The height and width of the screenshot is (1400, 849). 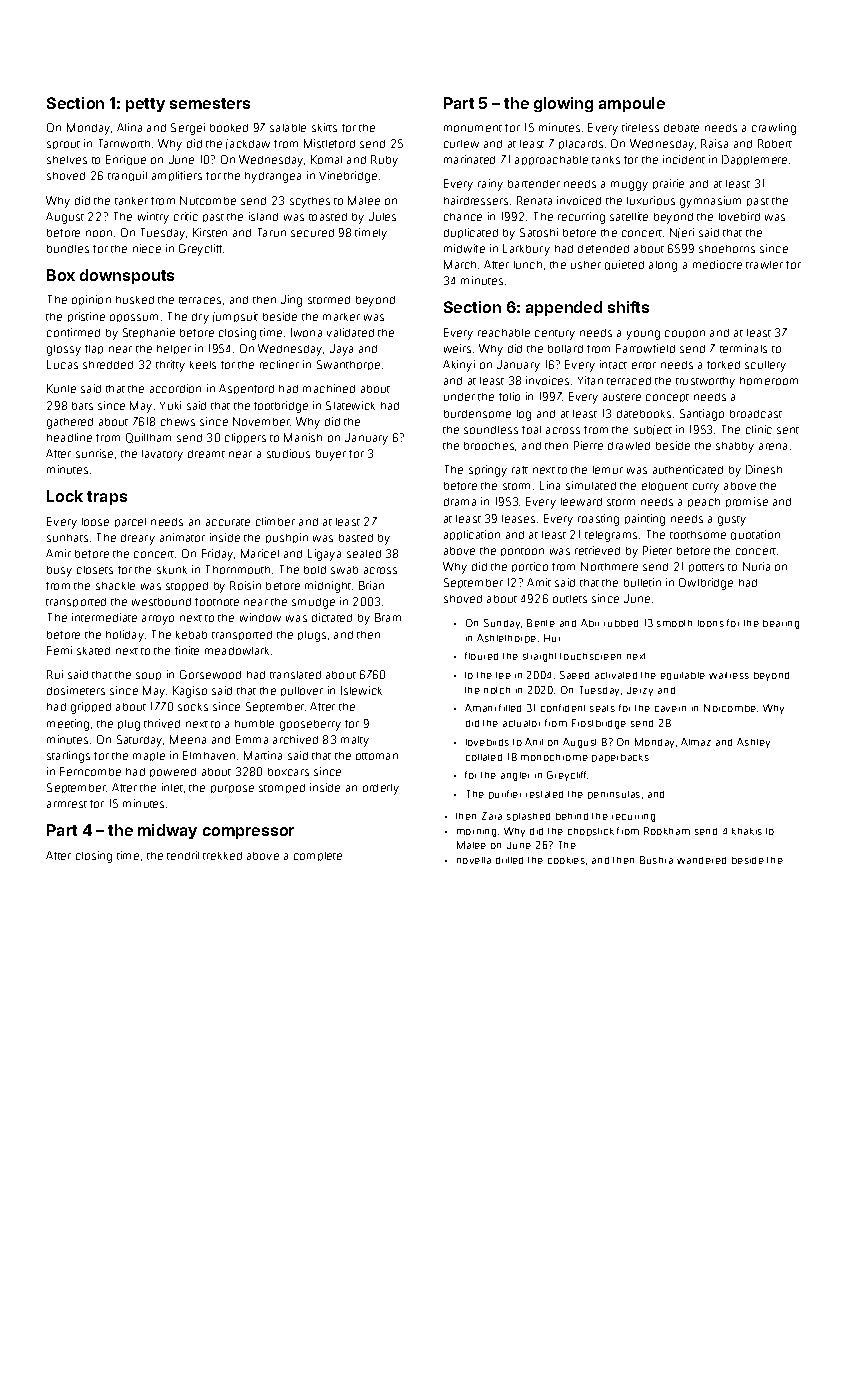 What do you see at coordinates (188, 129) in the screenshot?
I see `Sergei` at bounding box center [188, 129].
